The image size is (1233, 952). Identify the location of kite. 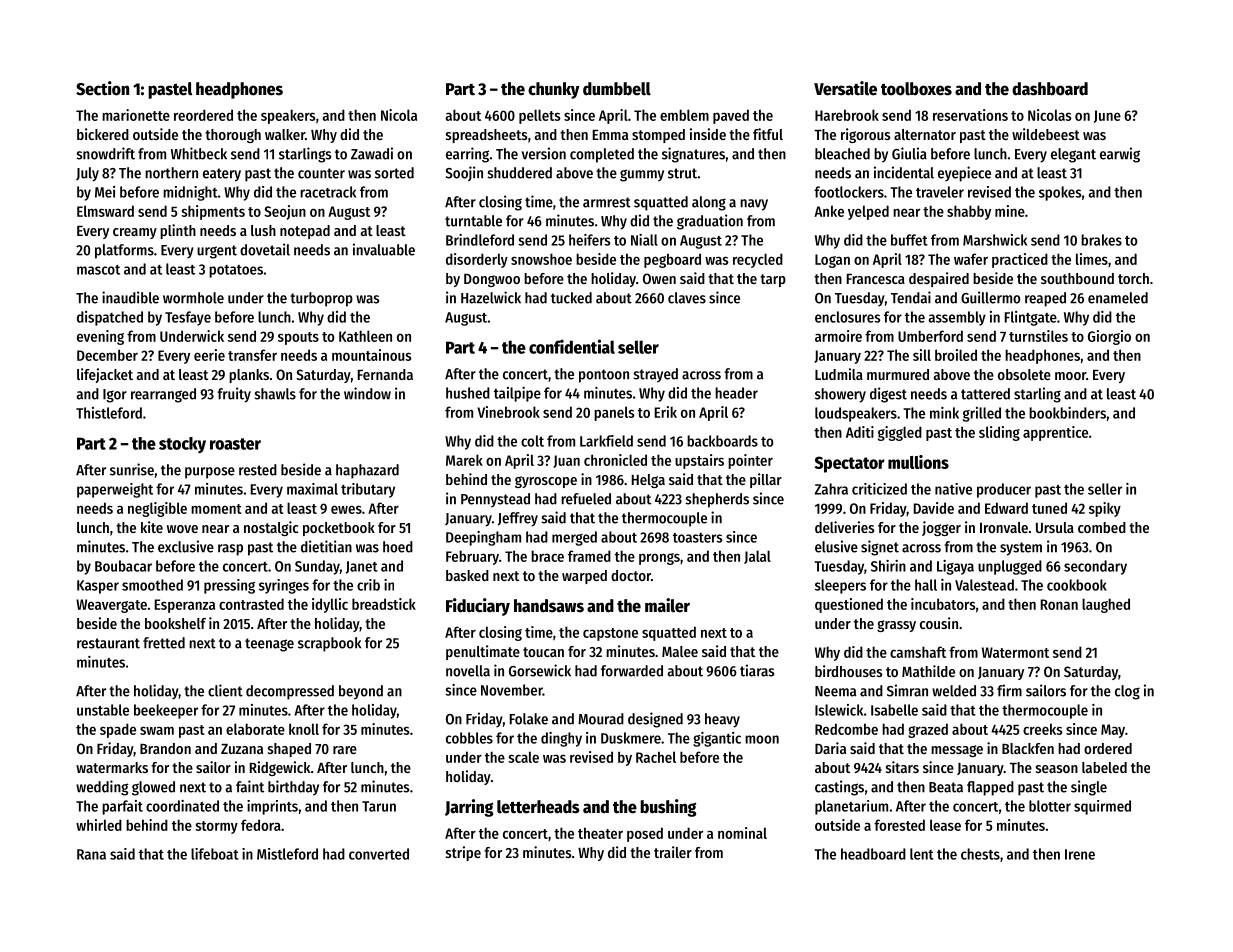
(152, 527).
